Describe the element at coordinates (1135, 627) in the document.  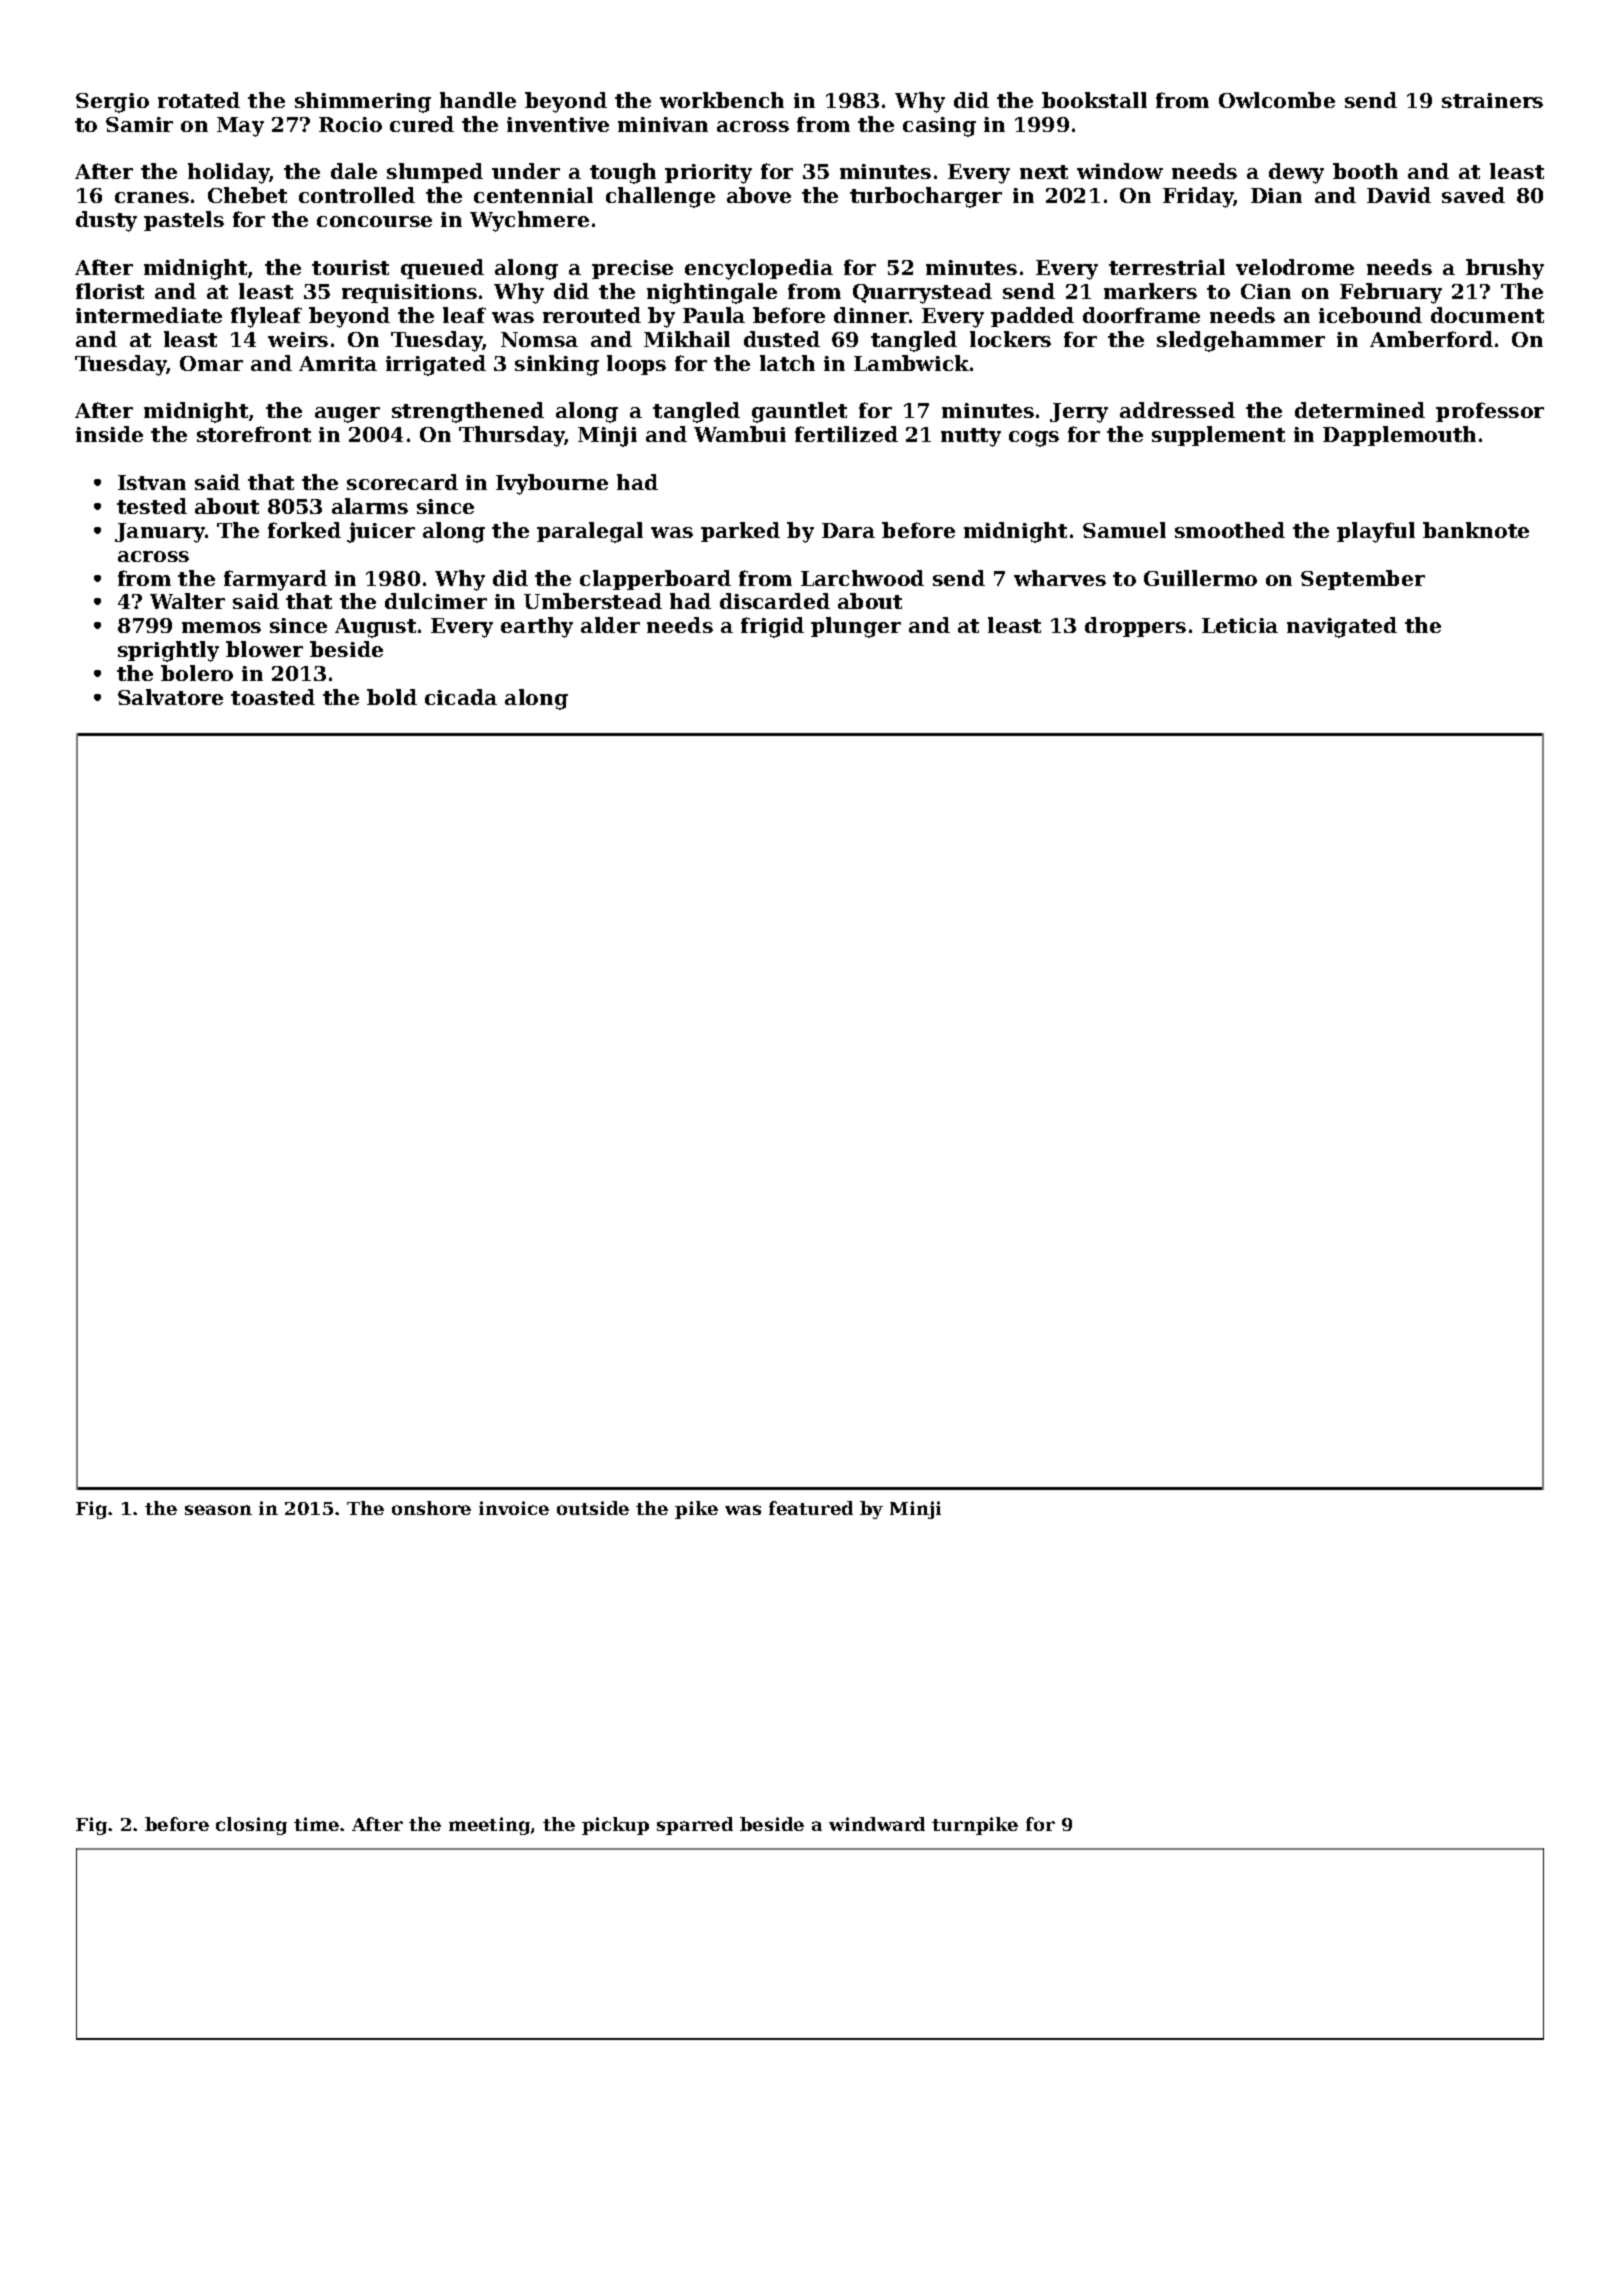
I see `droppers` at that location.
